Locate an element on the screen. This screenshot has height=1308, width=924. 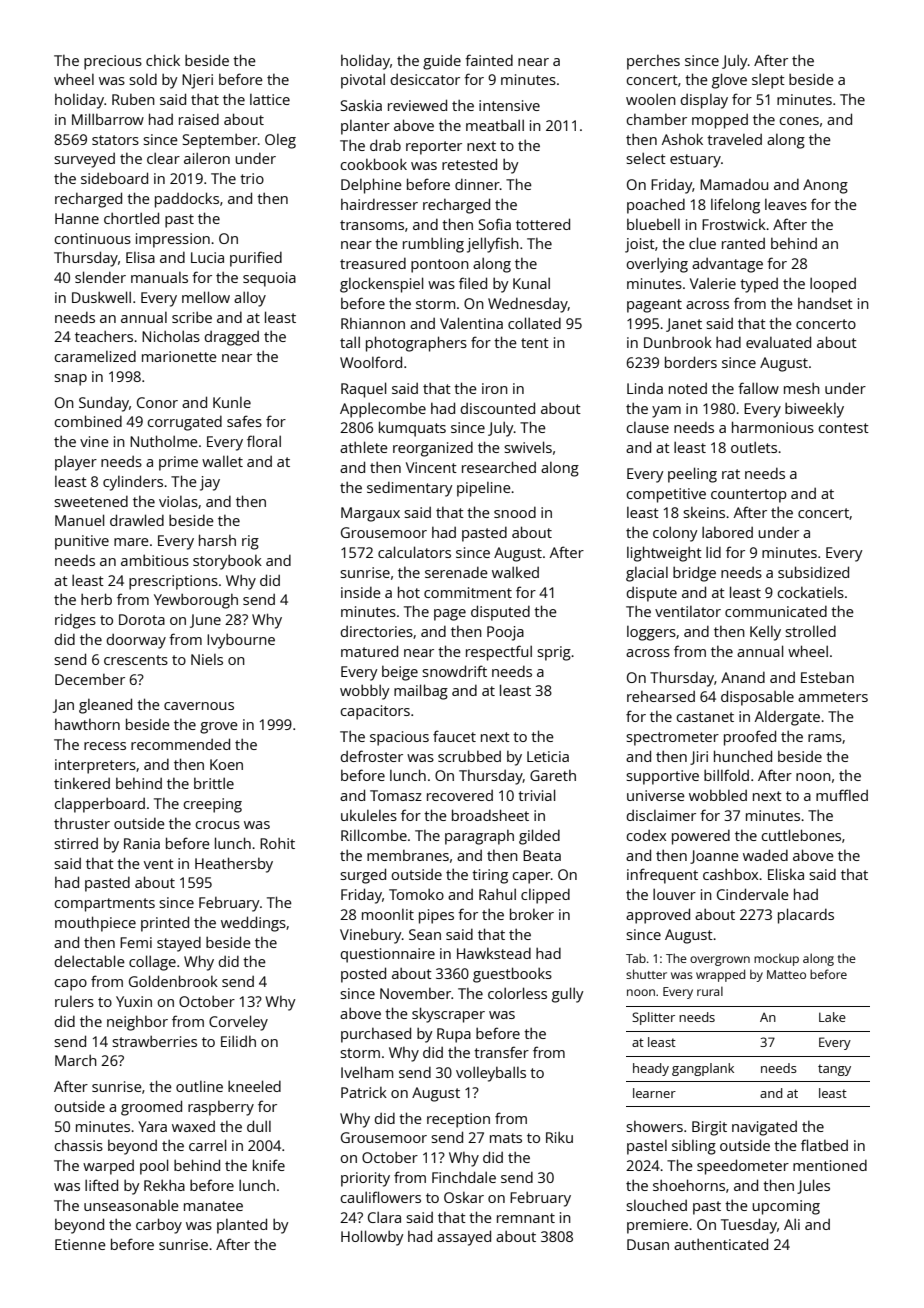
contest is located at coordinates (843, 428).
